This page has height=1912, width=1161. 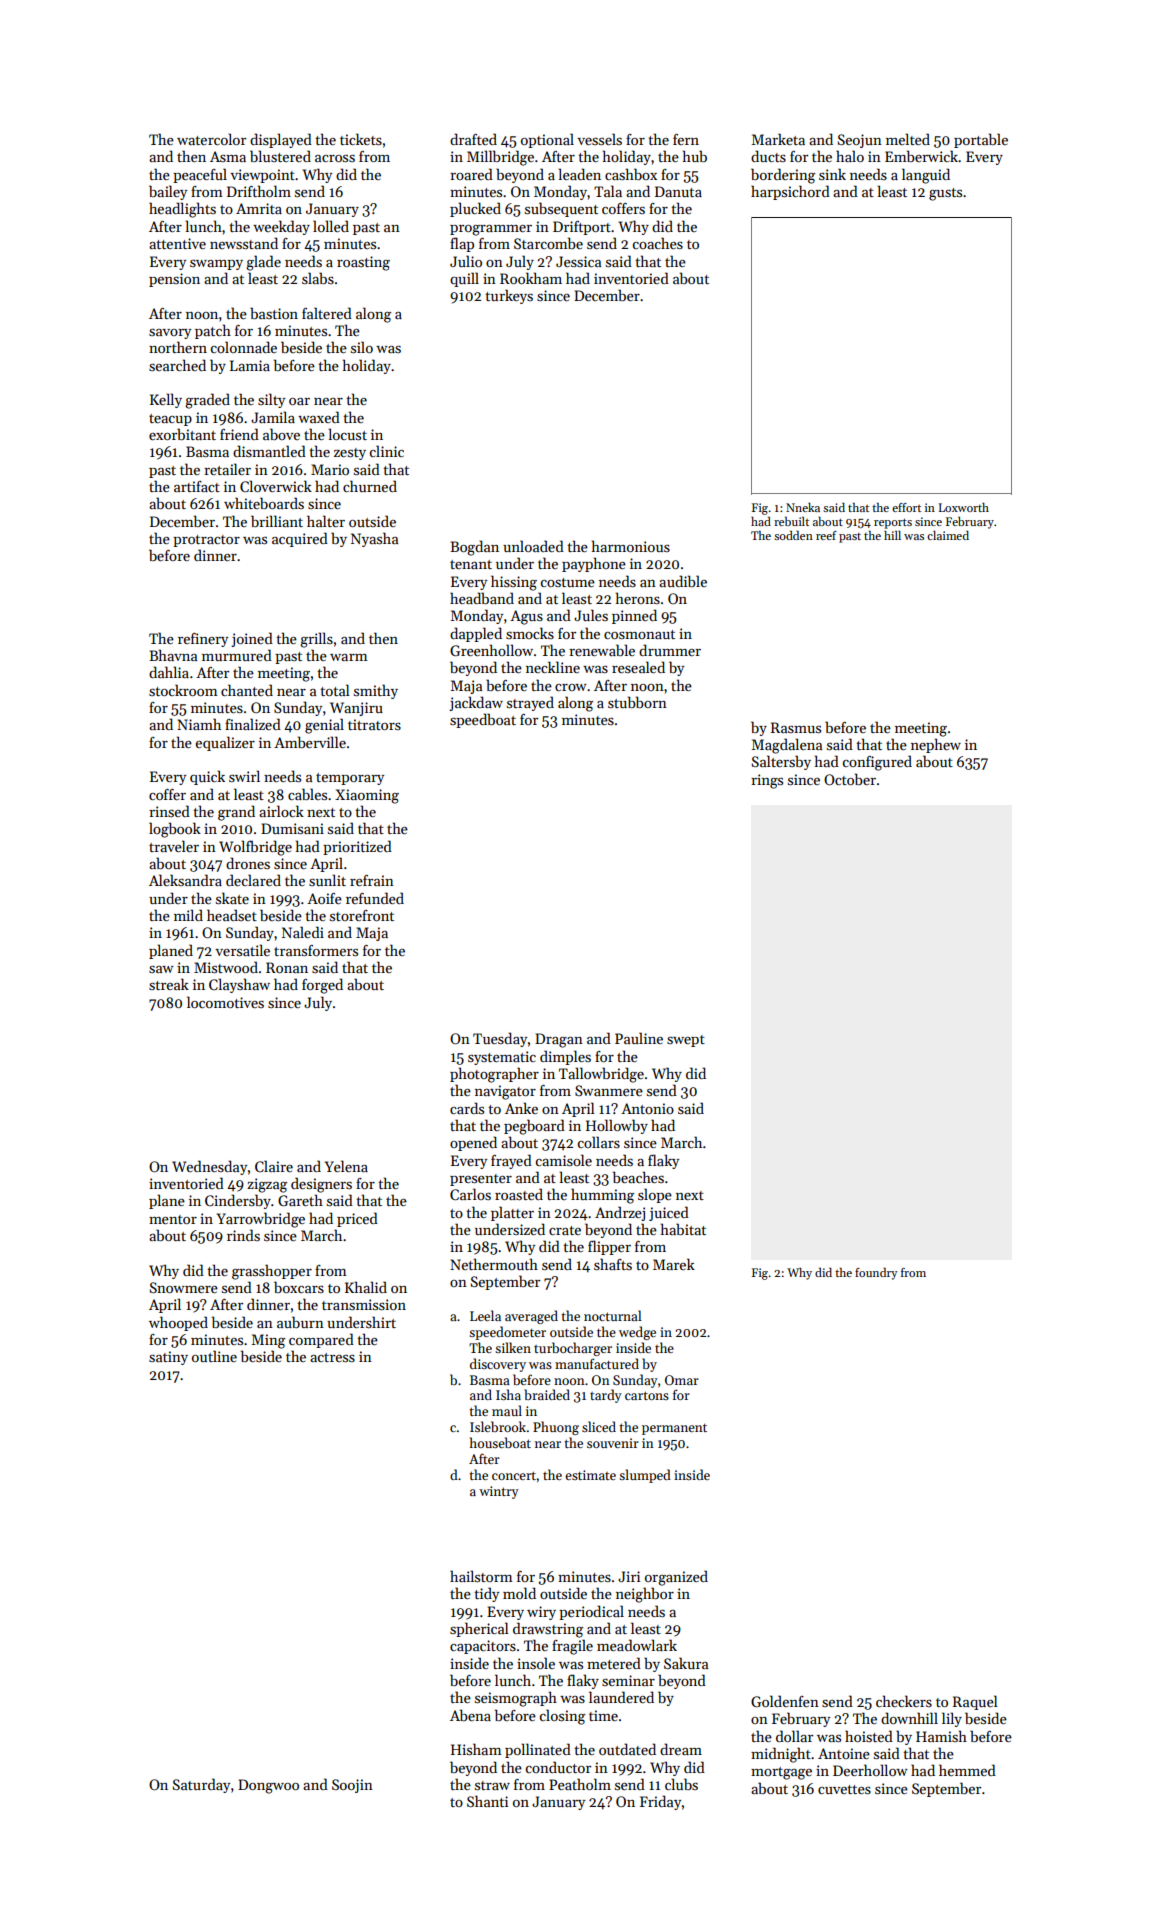 I want to click on configured, so click(x=877, y=763).
